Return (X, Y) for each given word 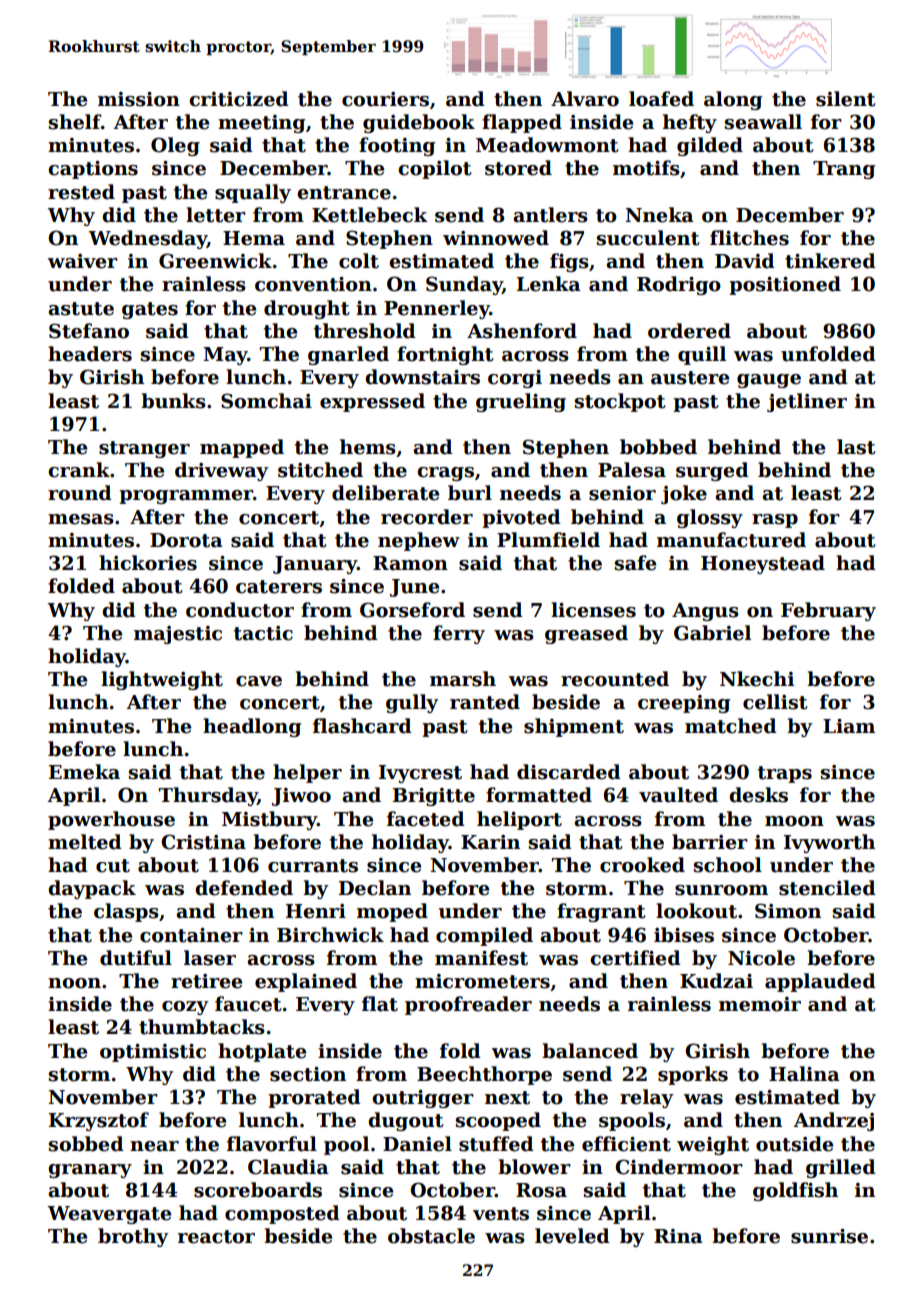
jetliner (807, 402)
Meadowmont (547, 145)
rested (81, 192)
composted (282, 1214)
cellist (775, 702)
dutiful (136, 958)
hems (368, 447)
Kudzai (716, 981)
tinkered (830, 261)
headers (90, 354)
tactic (263, 633)
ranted (485, 702)
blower (534, 1167)
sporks (693, 1075)
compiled (484, 936)
